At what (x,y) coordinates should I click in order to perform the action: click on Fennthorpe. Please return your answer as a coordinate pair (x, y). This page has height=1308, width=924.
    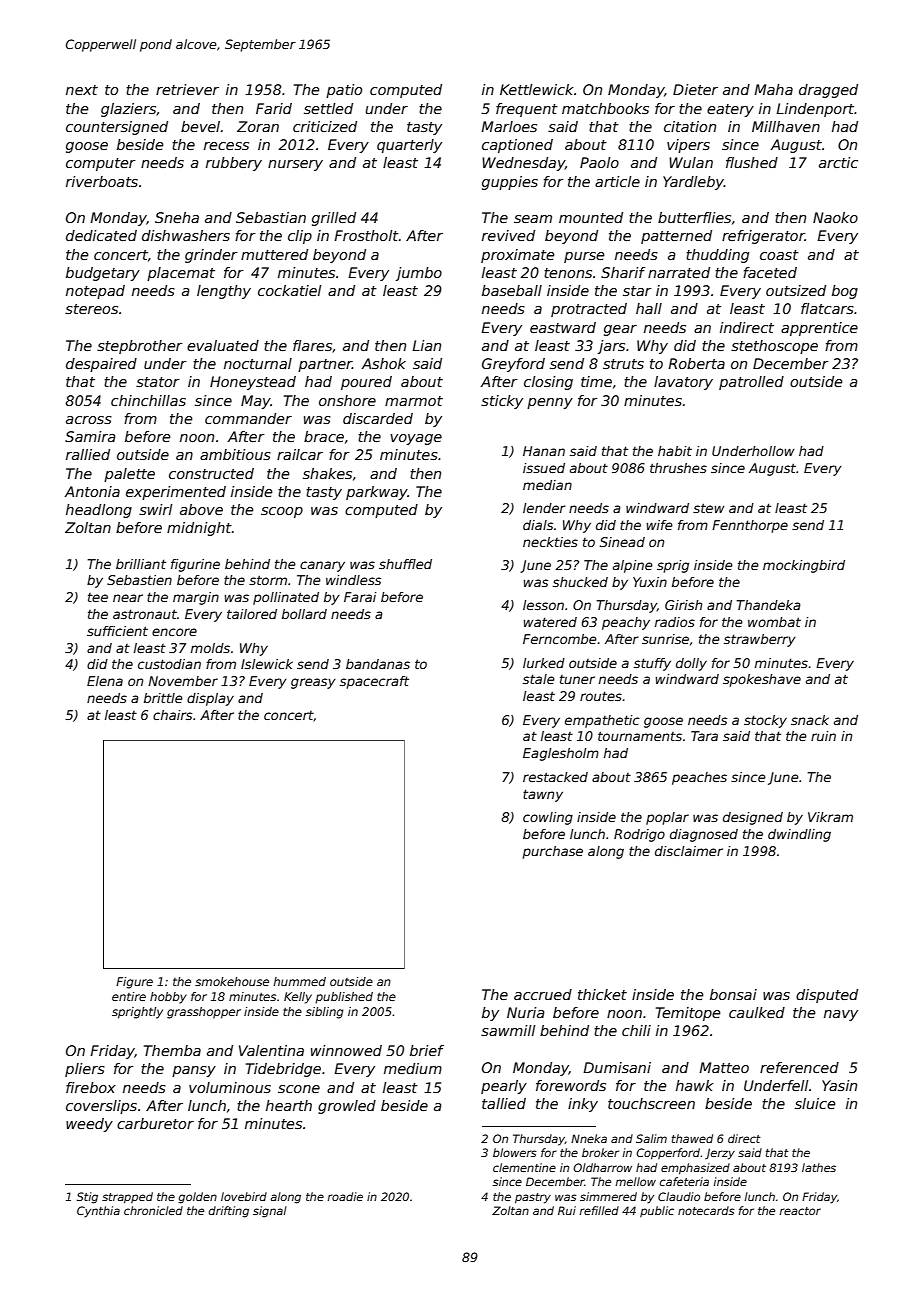
    Looking at the image, I should click on (750, 526).
